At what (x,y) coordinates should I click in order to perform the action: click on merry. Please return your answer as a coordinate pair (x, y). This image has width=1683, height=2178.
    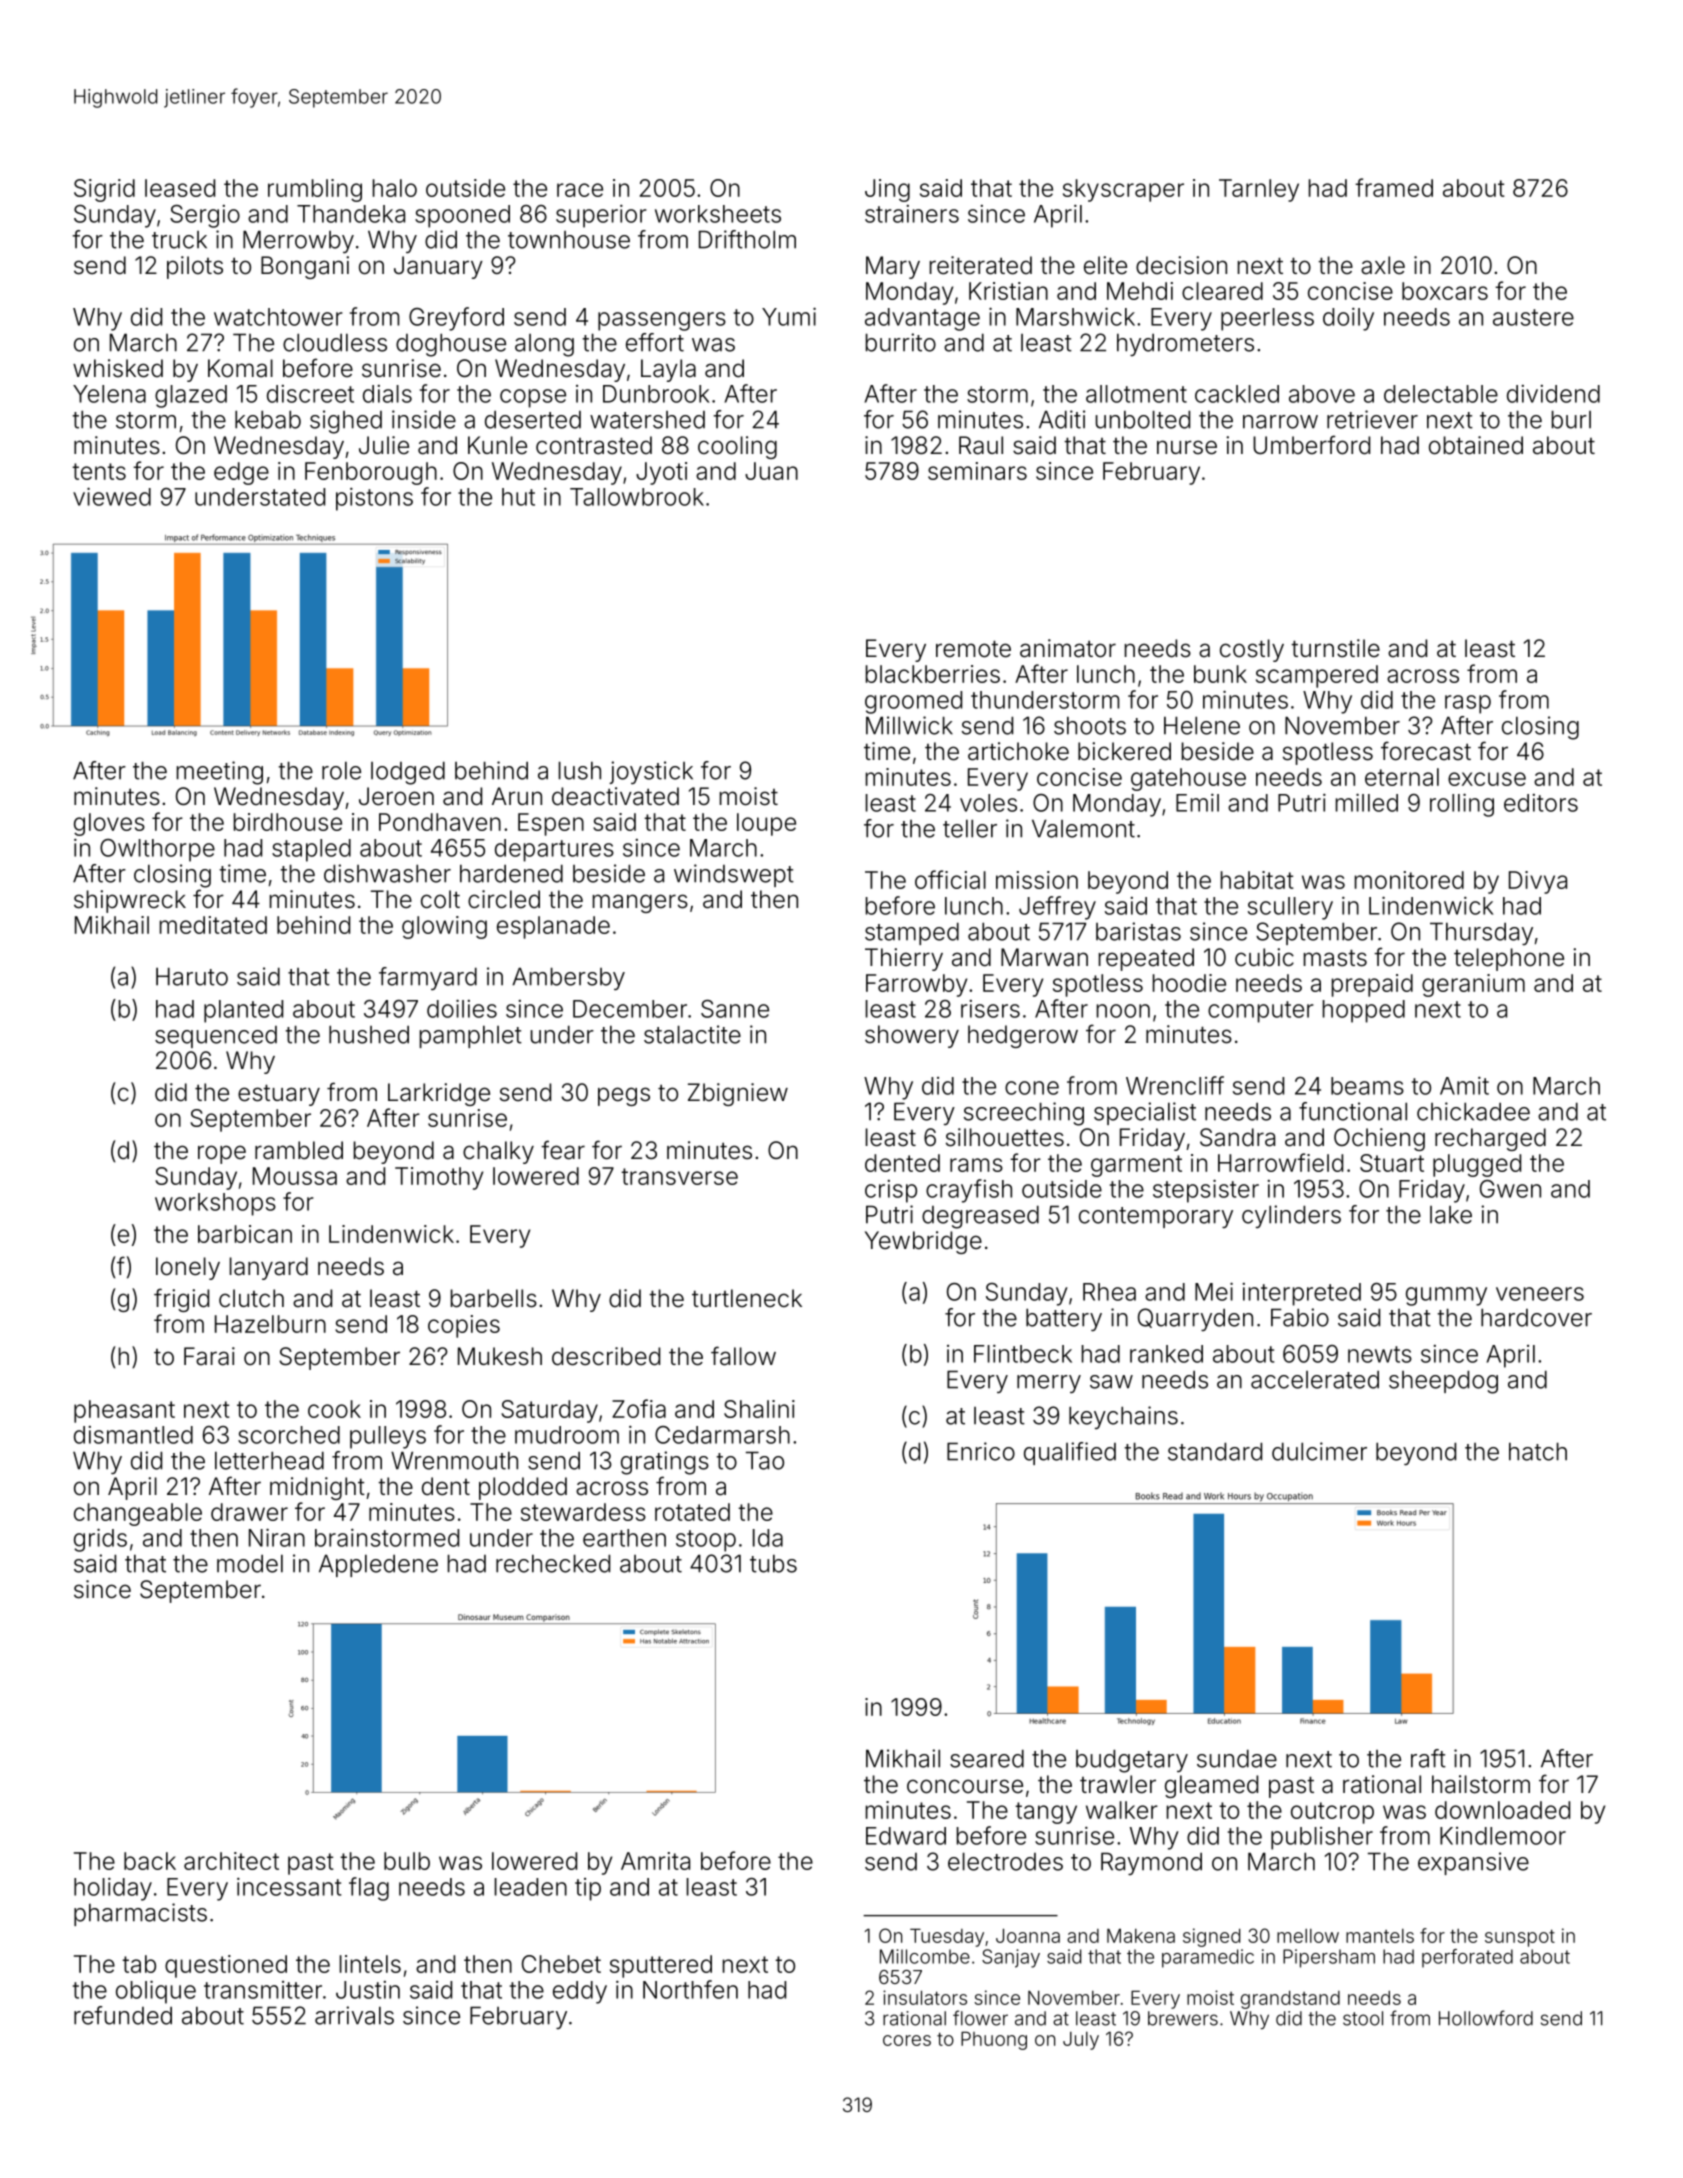
    Looking at the image, I should click on (1049, 1384).
